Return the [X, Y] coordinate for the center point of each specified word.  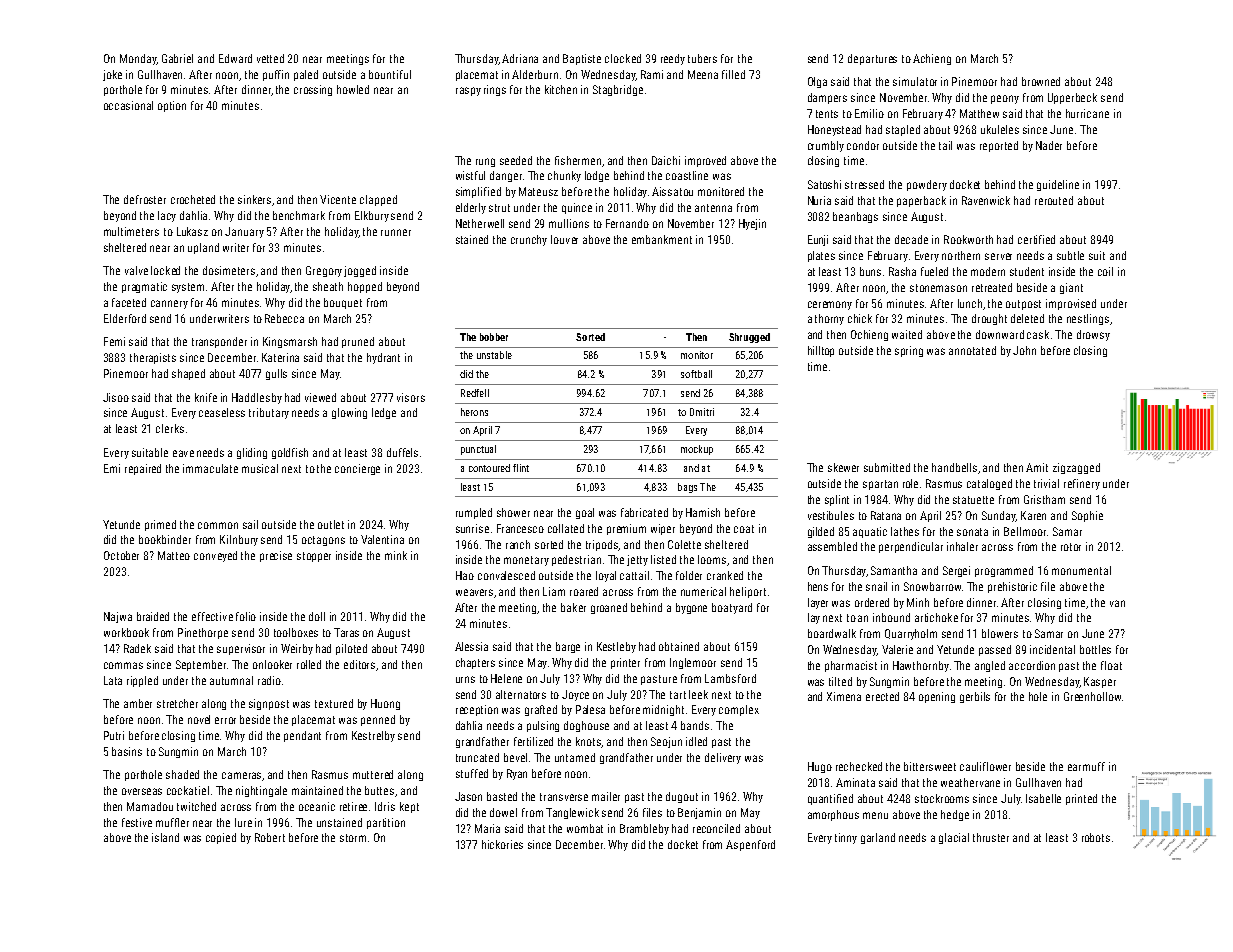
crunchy [529, 240]
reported [999, 146]
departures [872, 59]
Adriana [520, 58]
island [165, 837]
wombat [585, 828]
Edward [235, 58]
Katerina [280, 357]
